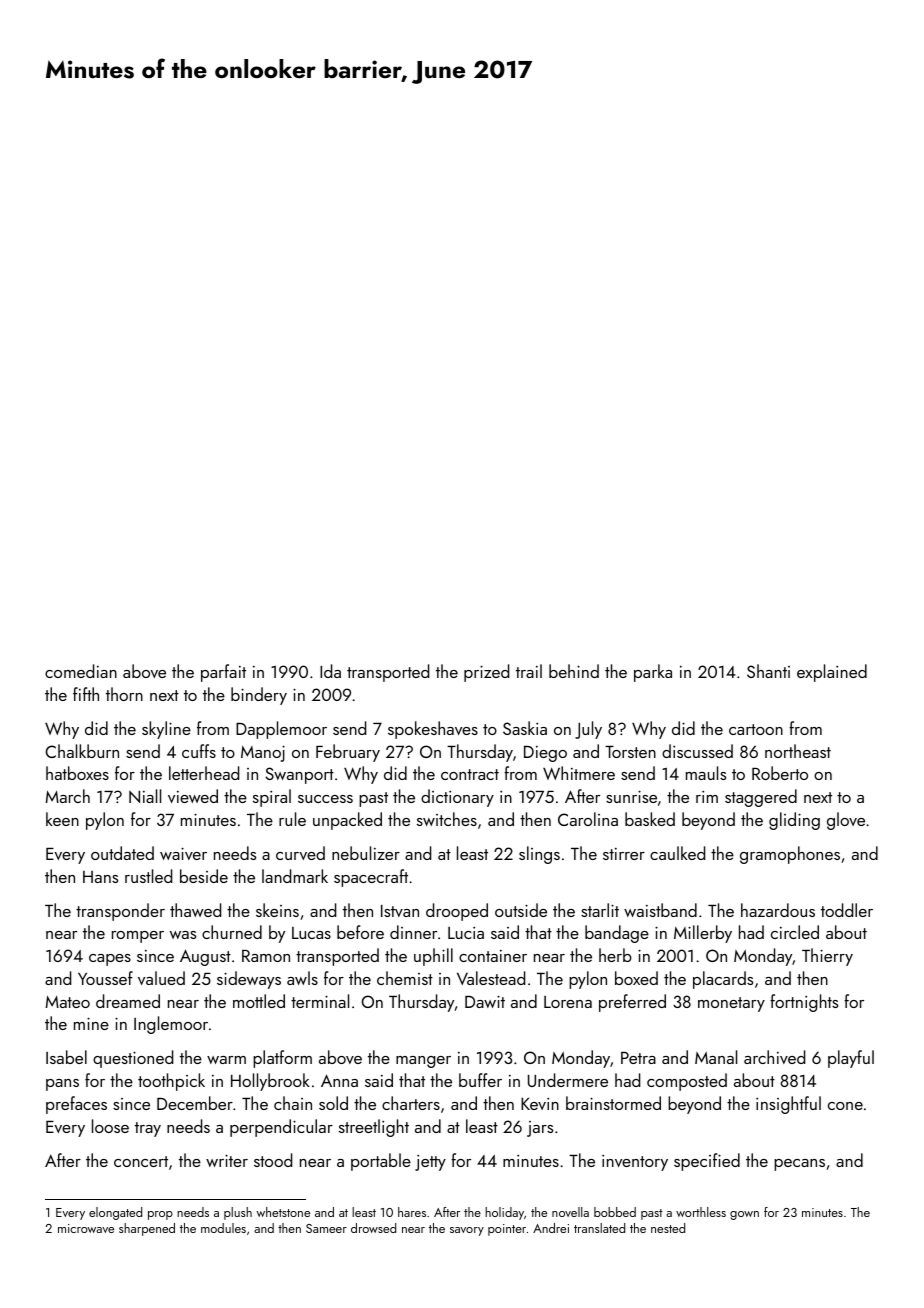 The width and height of the screenshot is (924, 1308). Describe the element at coordinates (86, 1228) in the screenshot. I see `microwave` at that location.
